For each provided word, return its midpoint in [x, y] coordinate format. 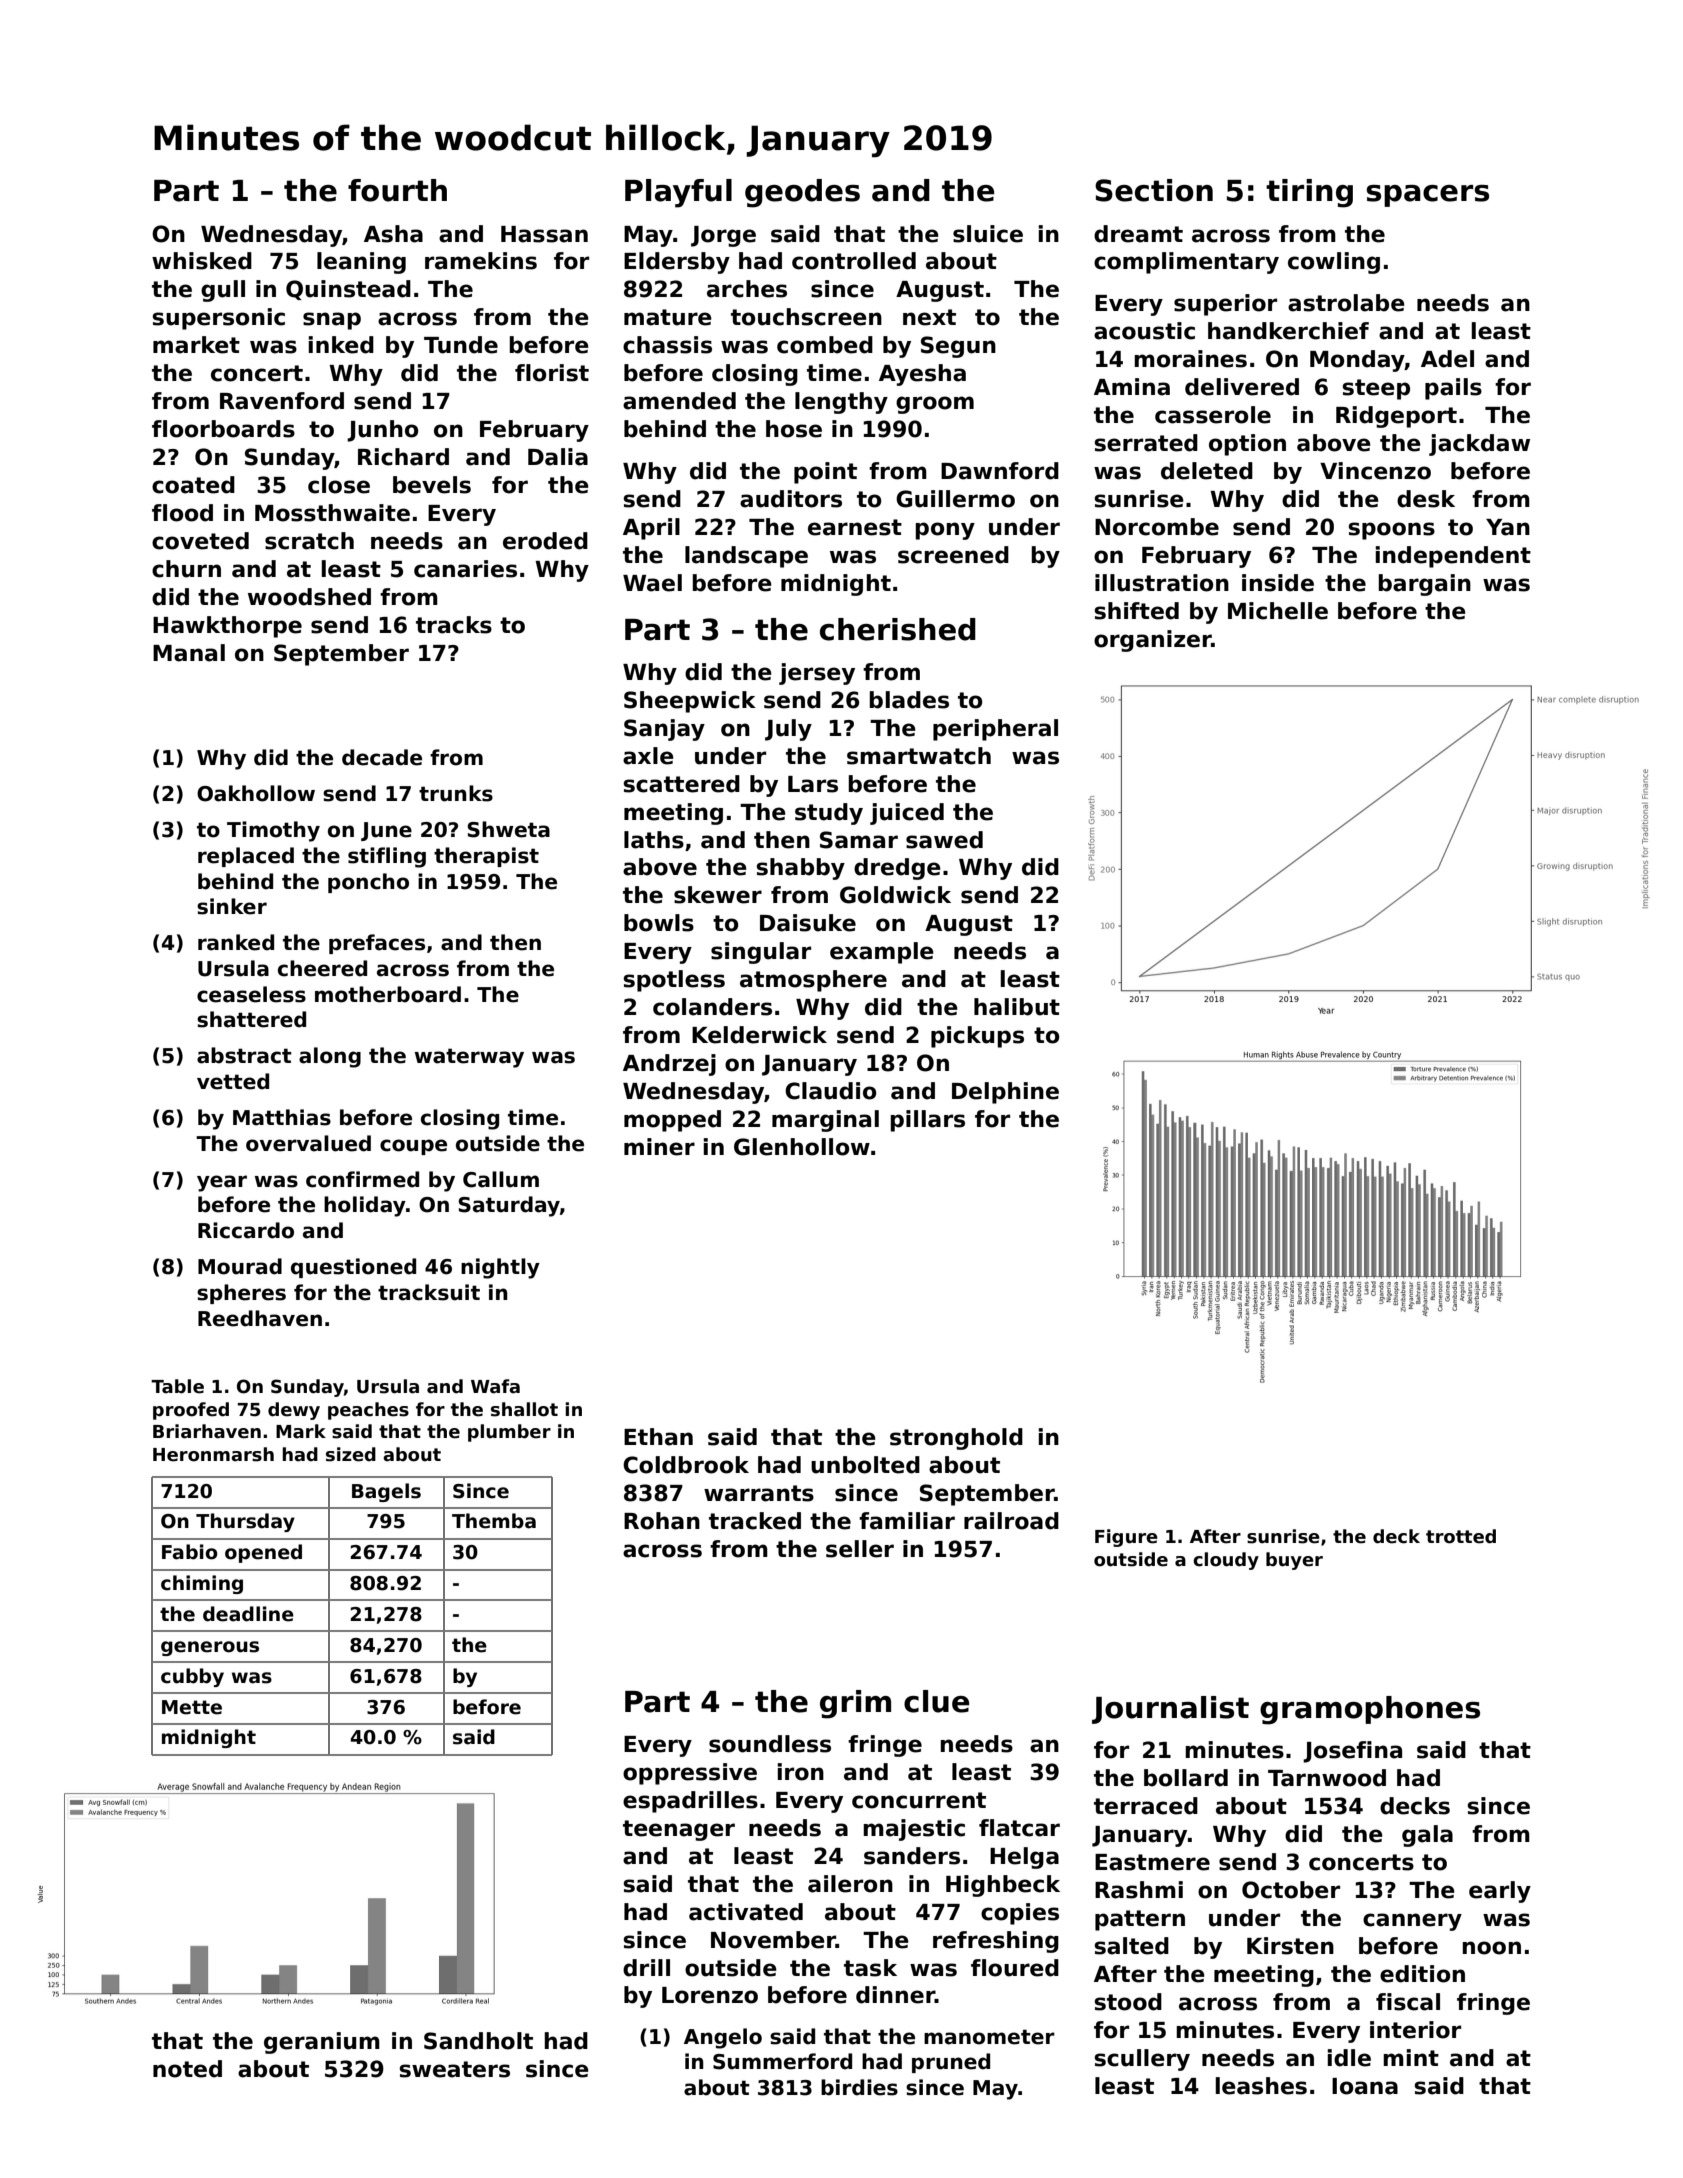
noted [187, 2069]
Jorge [723, 236]
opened [263, 1553]
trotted [1461, 1536]
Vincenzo [1375, 471]
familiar [907, 1521]
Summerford [782, 2061]
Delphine [1005, 1093]
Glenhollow [802, 1147]
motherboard [388, 994]
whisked [202, 261]
